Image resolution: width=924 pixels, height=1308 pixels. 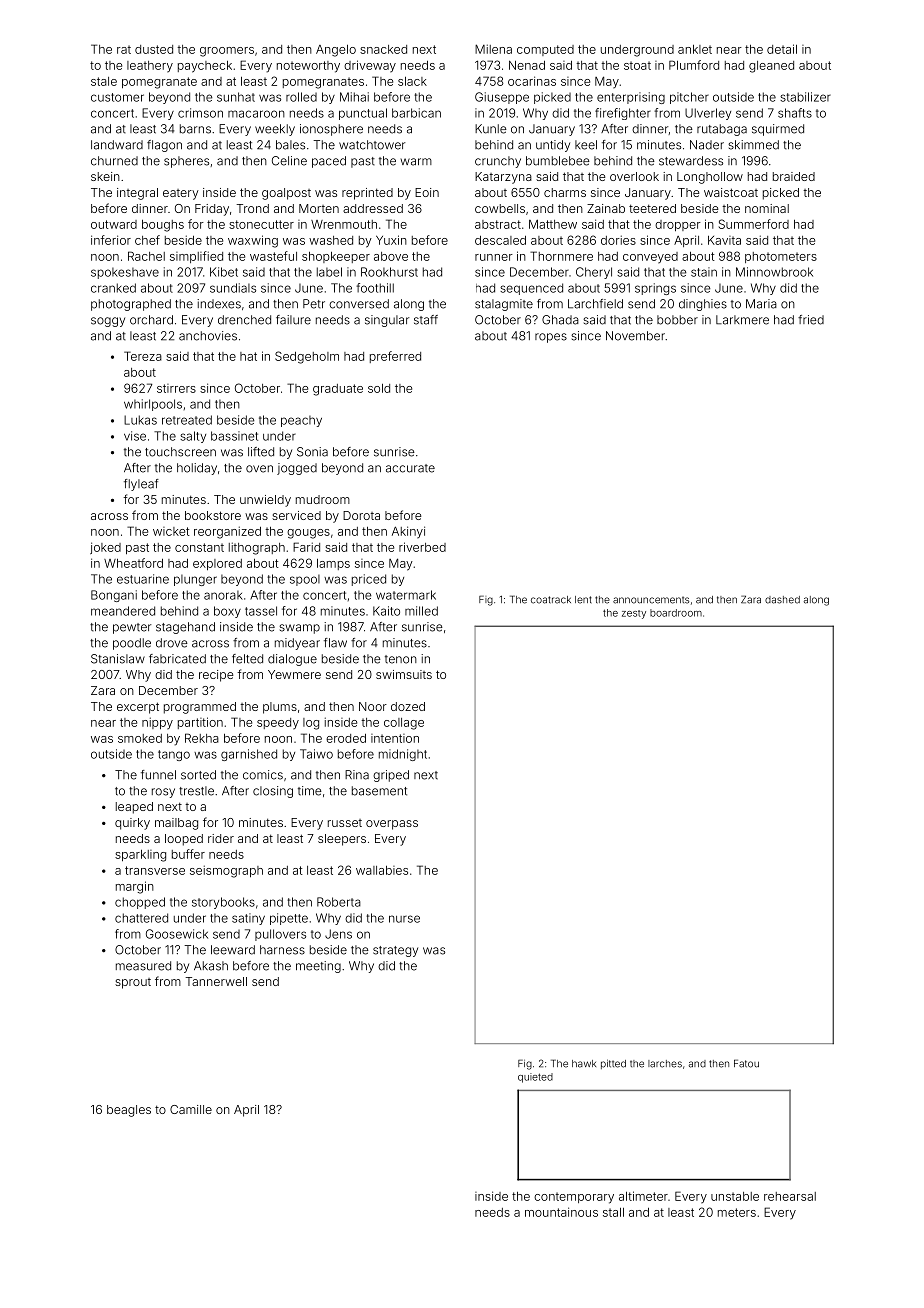 I want to click on pitcher, so click(x=689, y=98).
